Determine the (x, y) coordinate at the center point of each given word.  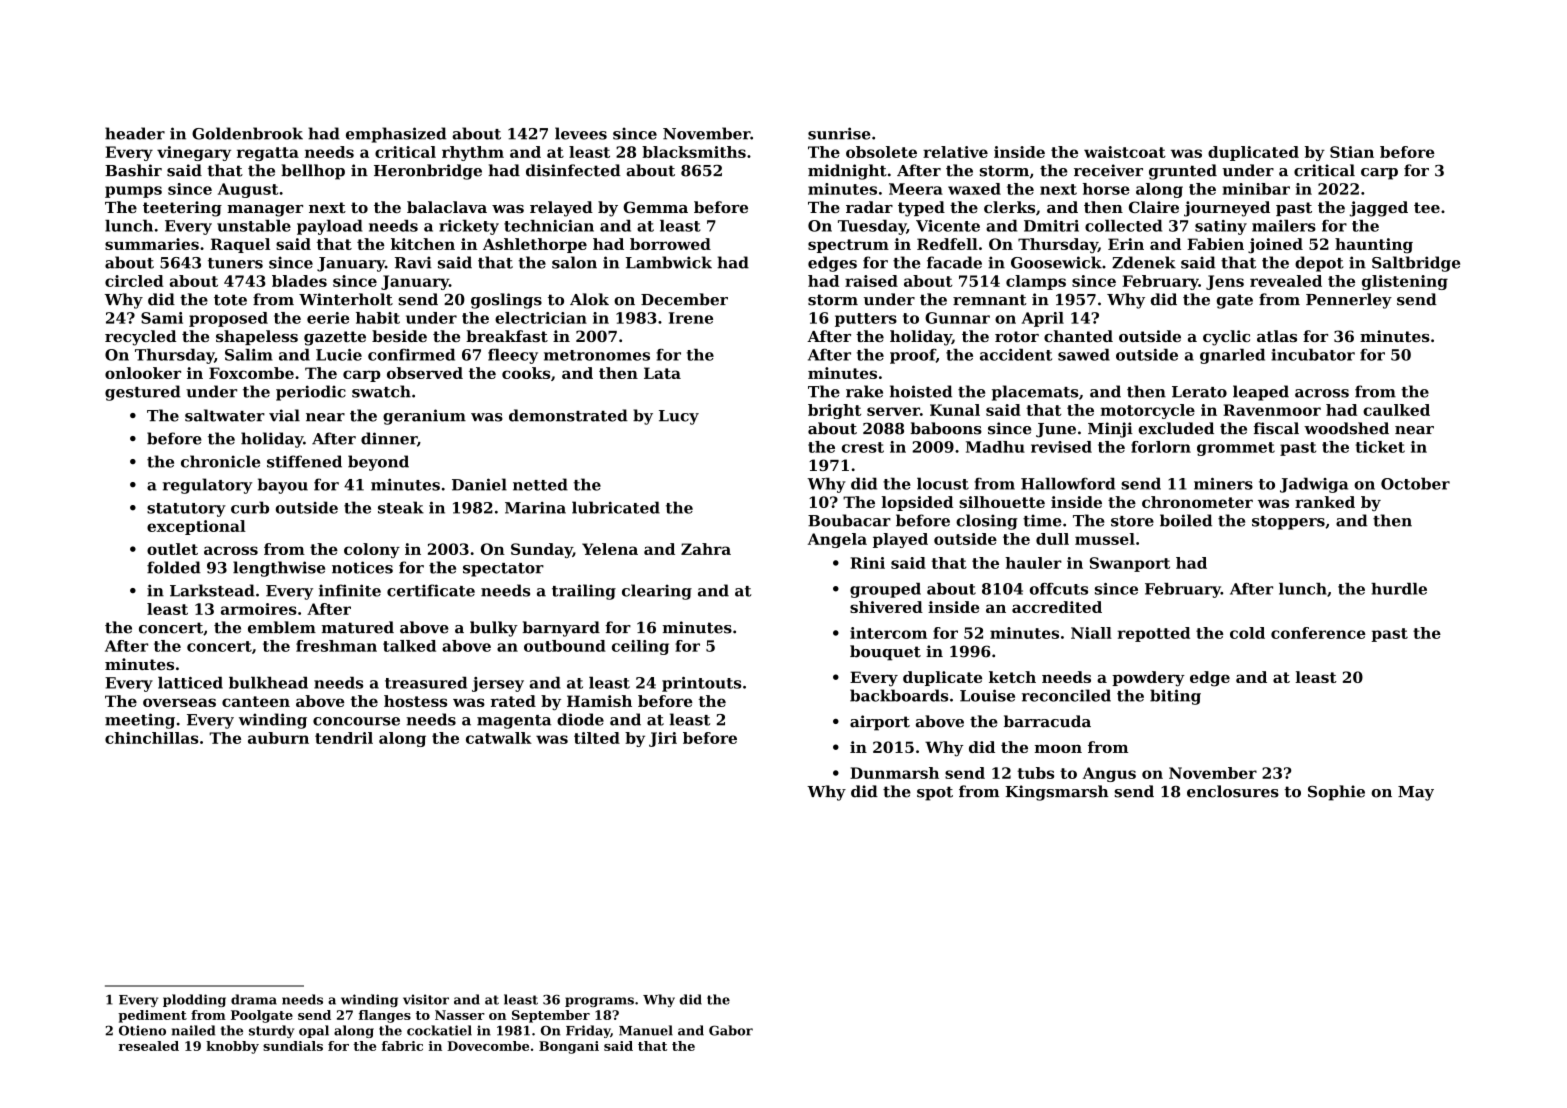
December (684, 299)
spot (935, 793)
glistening (1405, 282)
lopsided (917, 503)
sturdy (271, 1031)
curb (250, 507)
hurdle (1399, 589)
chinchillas (151, 738)
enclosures (1233, 791)
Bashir (133, 170)
